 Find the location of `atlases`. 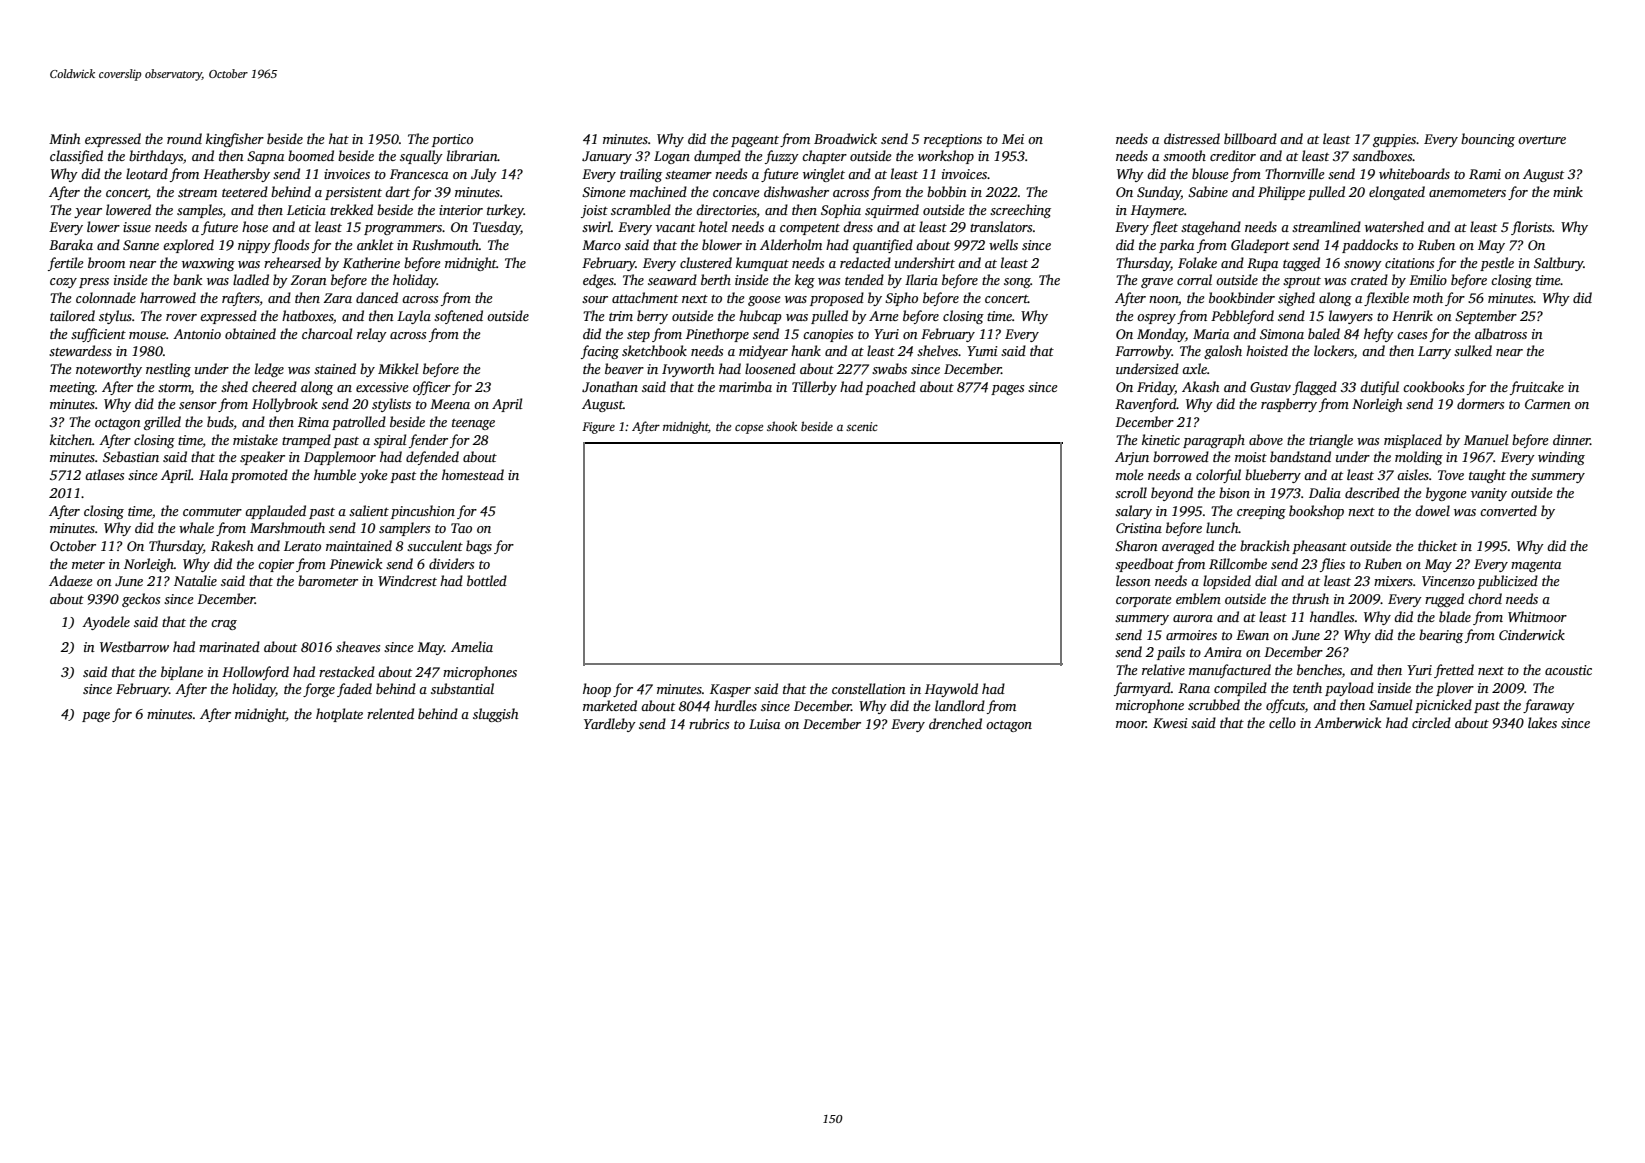

atlases is located at coordinates (104, 474).
